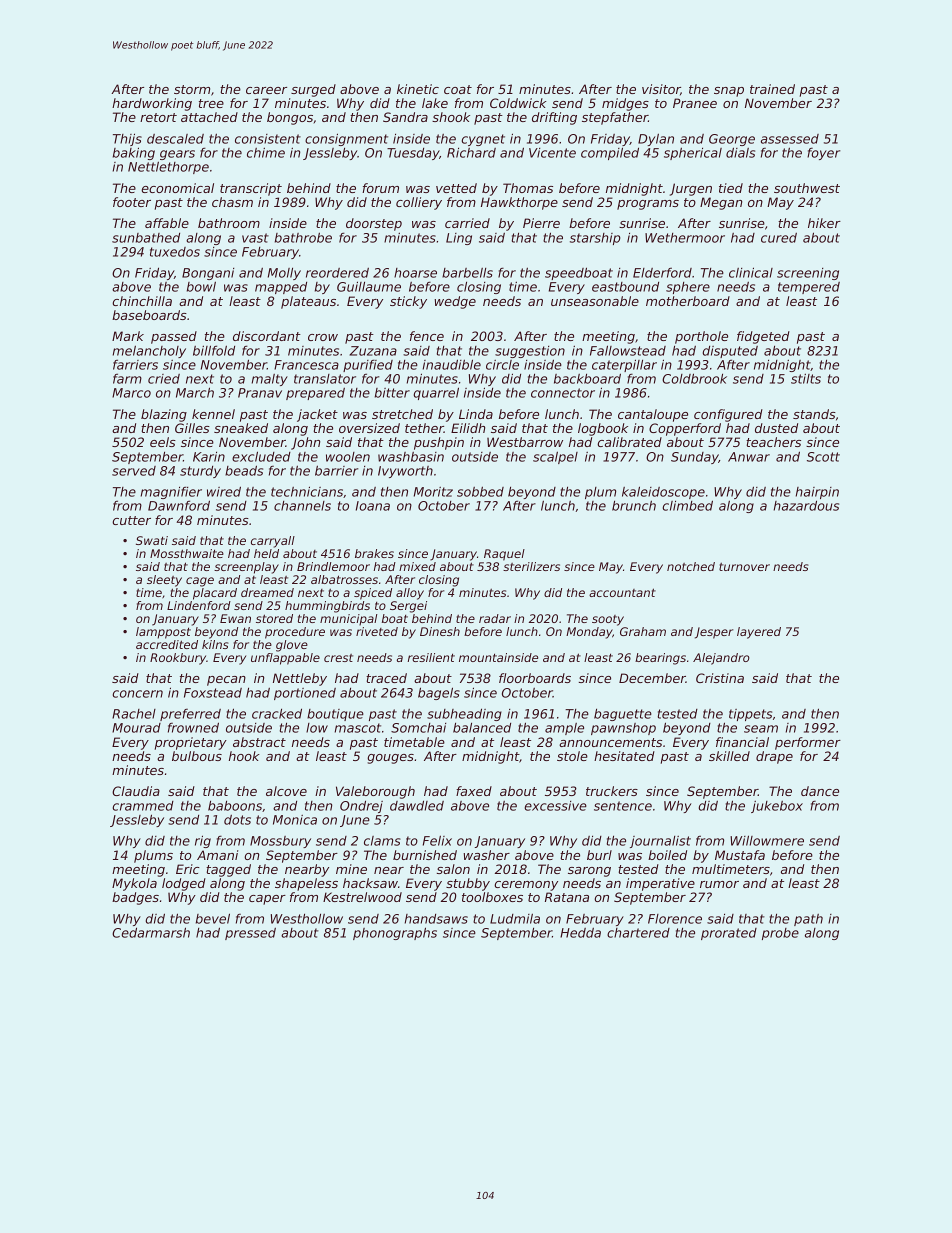 This document has width=952, height=1233. I want to click on trained, so click(772, 89).
